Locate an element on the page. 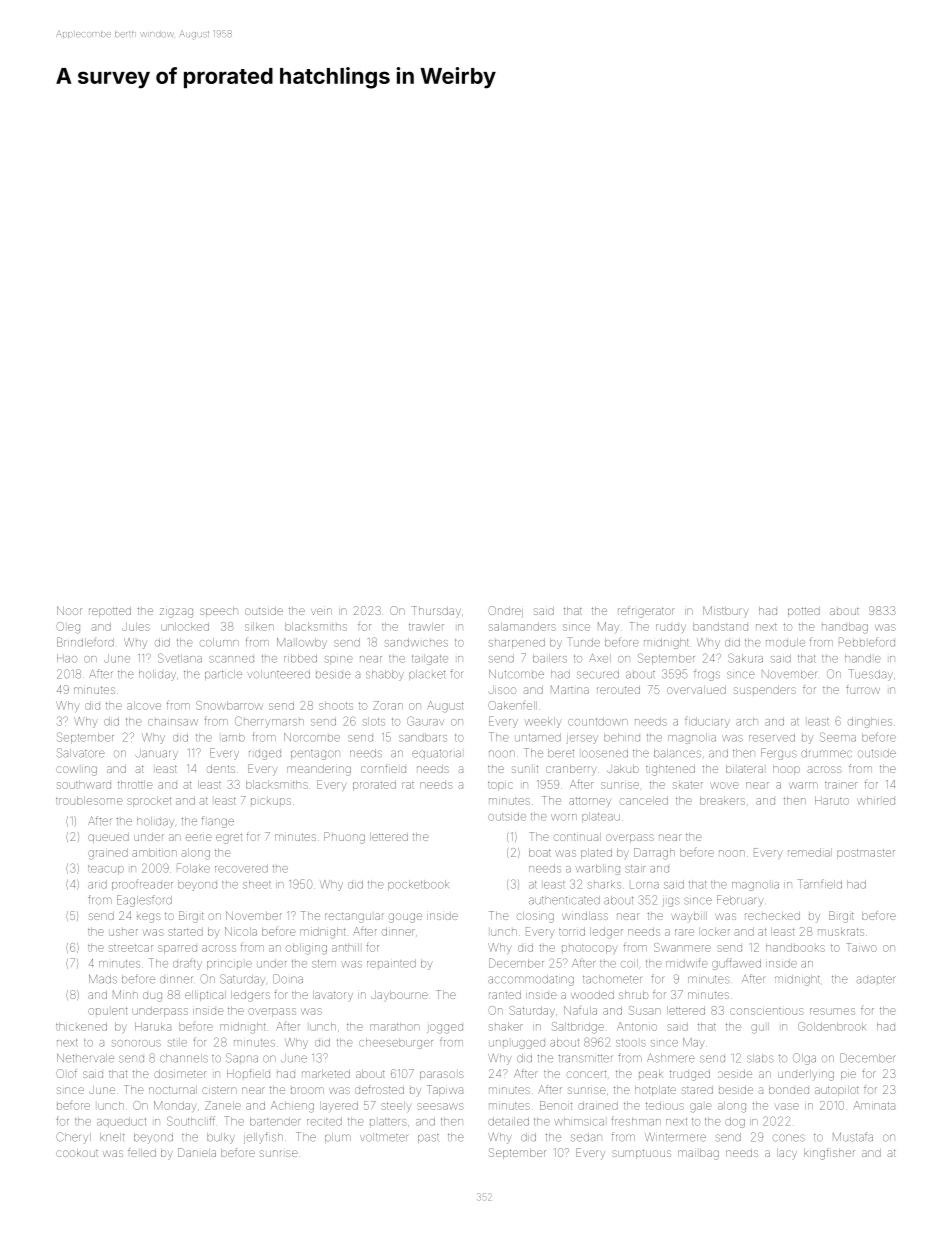 The height and width of the page is (1233, 952). speech is located at coordinates (219, 612).
